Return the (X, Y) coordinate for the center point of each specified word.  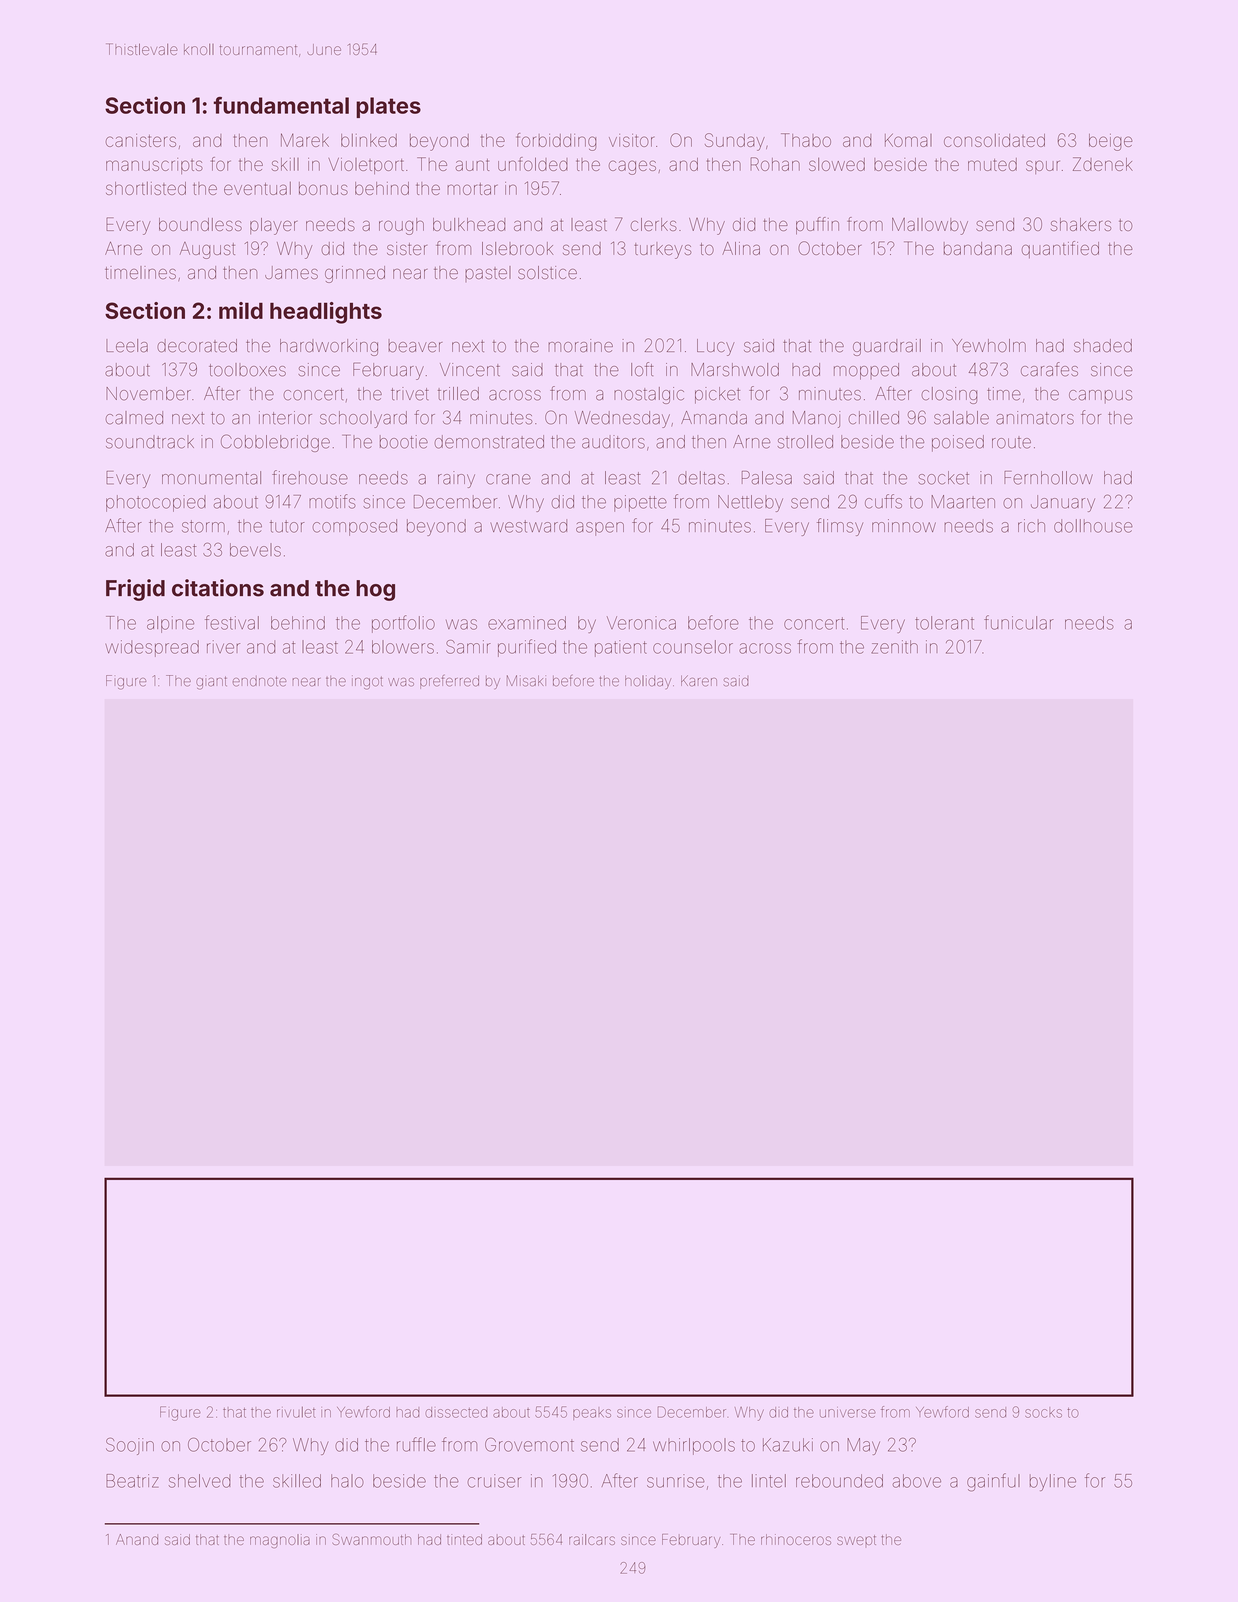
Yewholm (989, 346)
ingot (367, 682)
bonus (323, 188)
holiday (648, 682)
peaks (592, 1414)
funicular (1019, 622)
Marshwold (735, 370)
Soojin (130, 1446)
